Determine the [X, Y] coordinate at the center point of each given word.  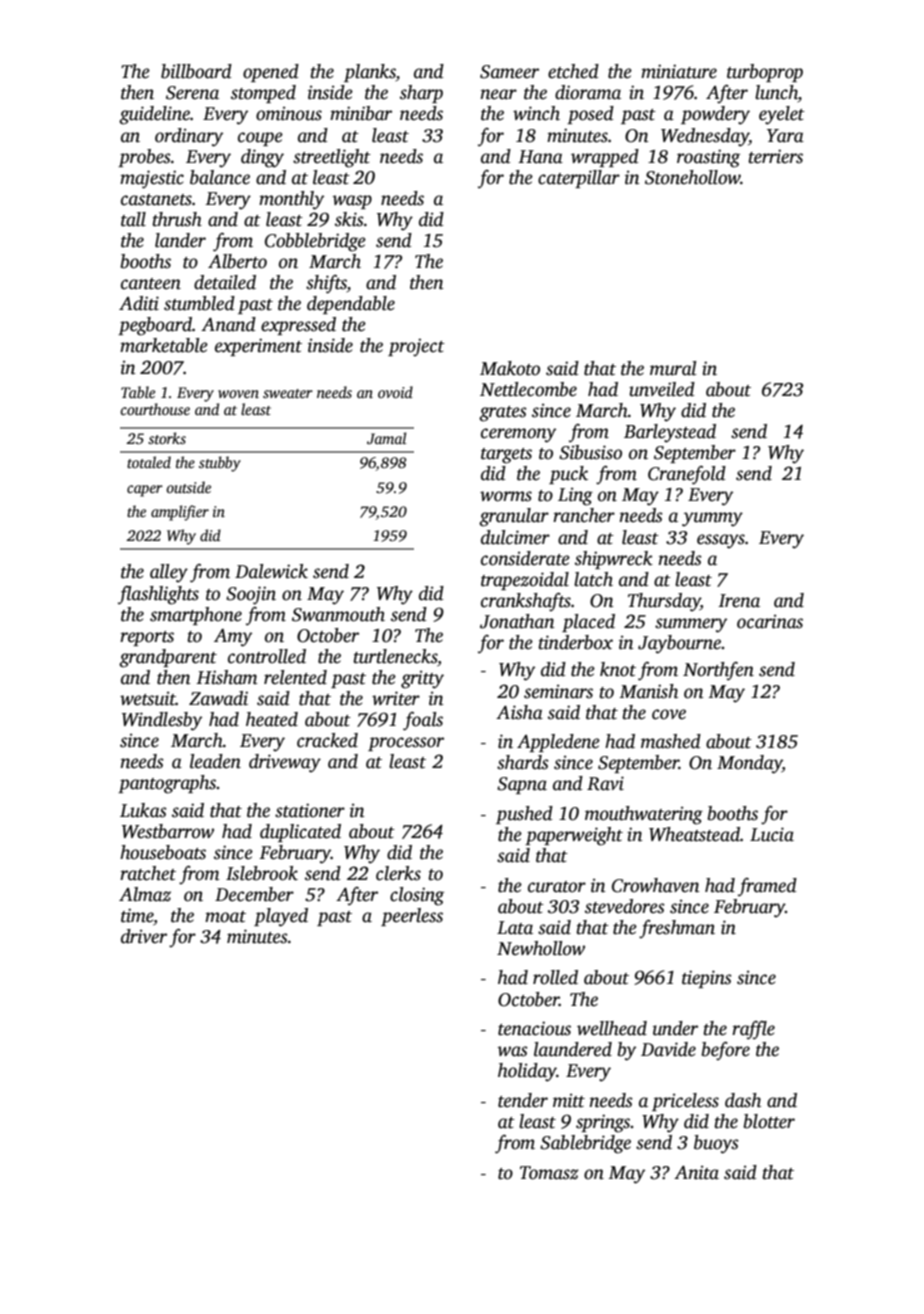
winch [536, 113]
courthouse [155, 409]
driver [144, 936]
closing [417, 896]
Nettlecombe [528, 389]
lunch [776, 93]
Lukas [143, 810]
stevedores [625, 906]
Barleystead [670, 433]
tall [133, 219]
